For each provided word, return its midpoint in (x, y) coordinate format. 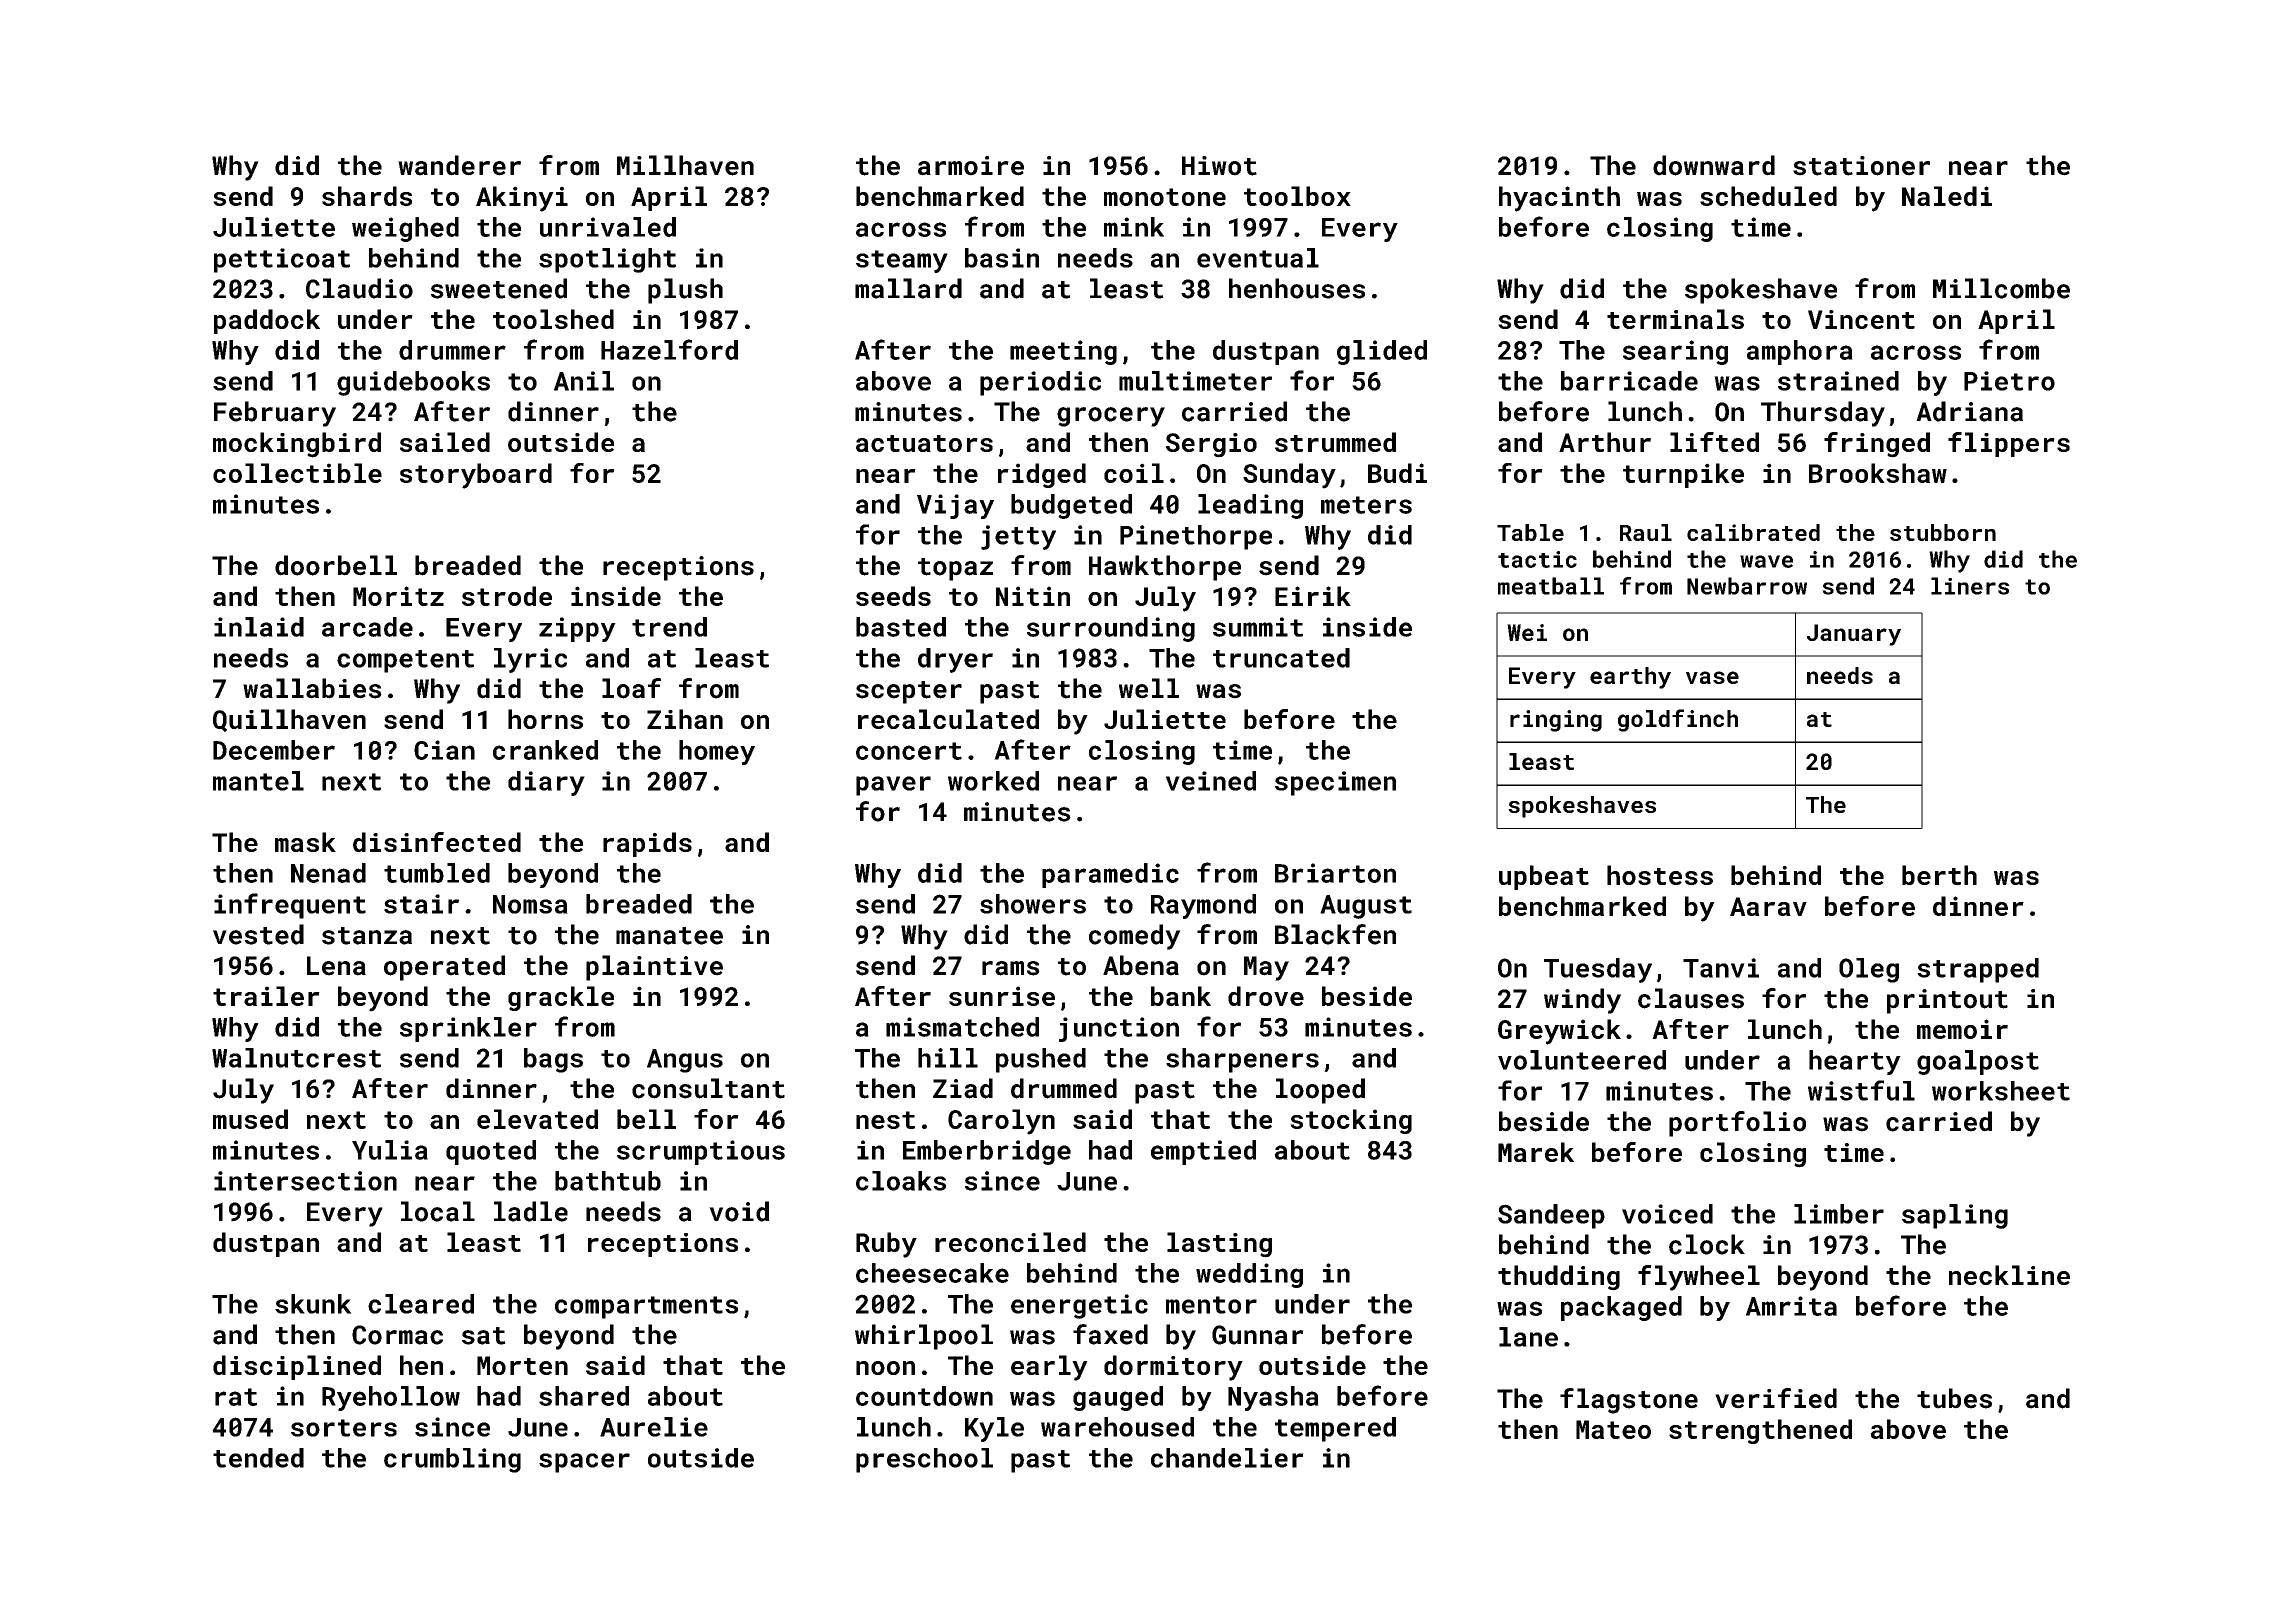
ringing (1556, 721)
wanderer (459, 165)
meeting (1063, 352)
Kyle (994, 1429)
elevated (537, 1119)
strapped (1978, 970)
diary (546, 783)
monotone (1165, 197)
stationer (1861, 166)
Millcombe (2001, 288)
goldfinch (1678, 720)
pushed (1041, 1060)
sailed (445, 442)
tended (258, 1458)
